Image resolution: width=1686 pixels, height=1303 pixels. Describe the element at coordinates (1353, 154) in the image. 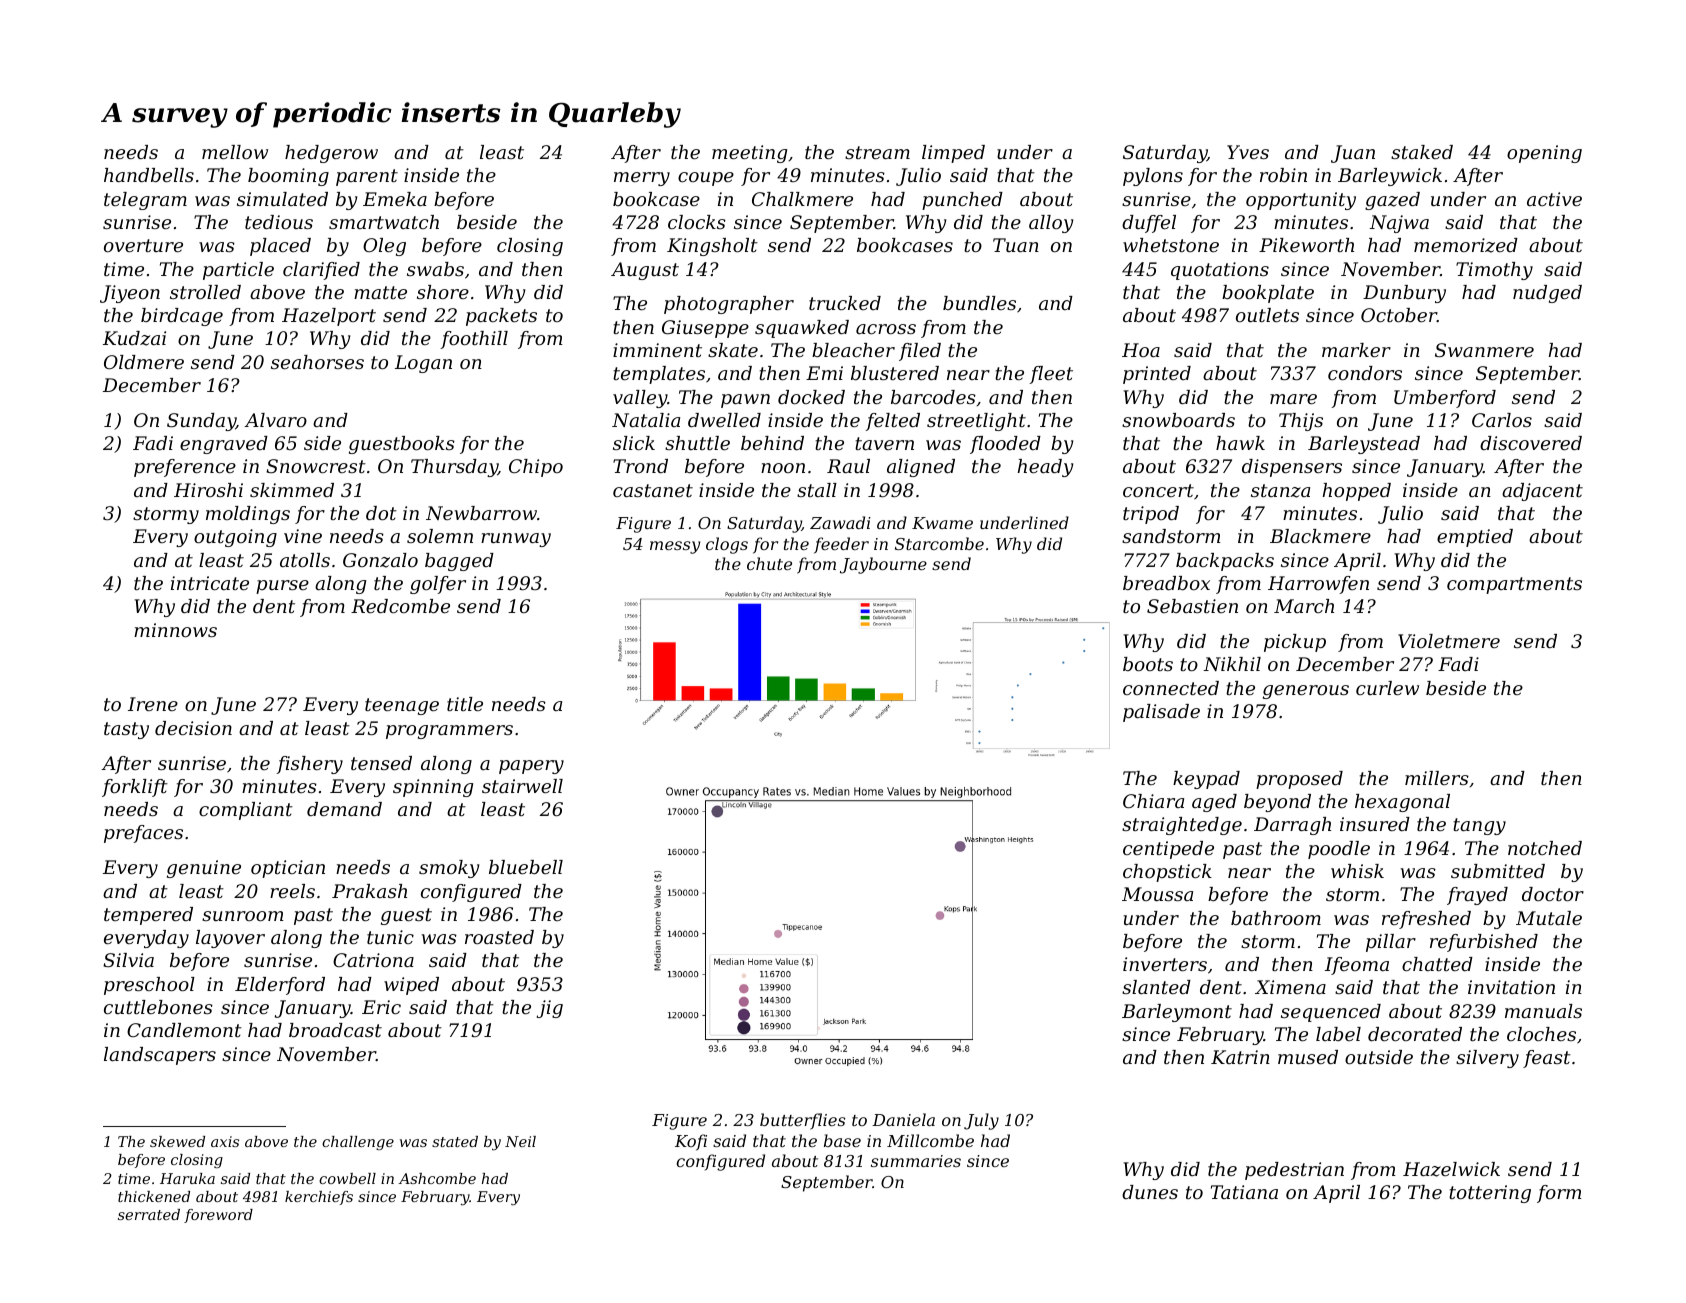

I see `Juan` at that location.
